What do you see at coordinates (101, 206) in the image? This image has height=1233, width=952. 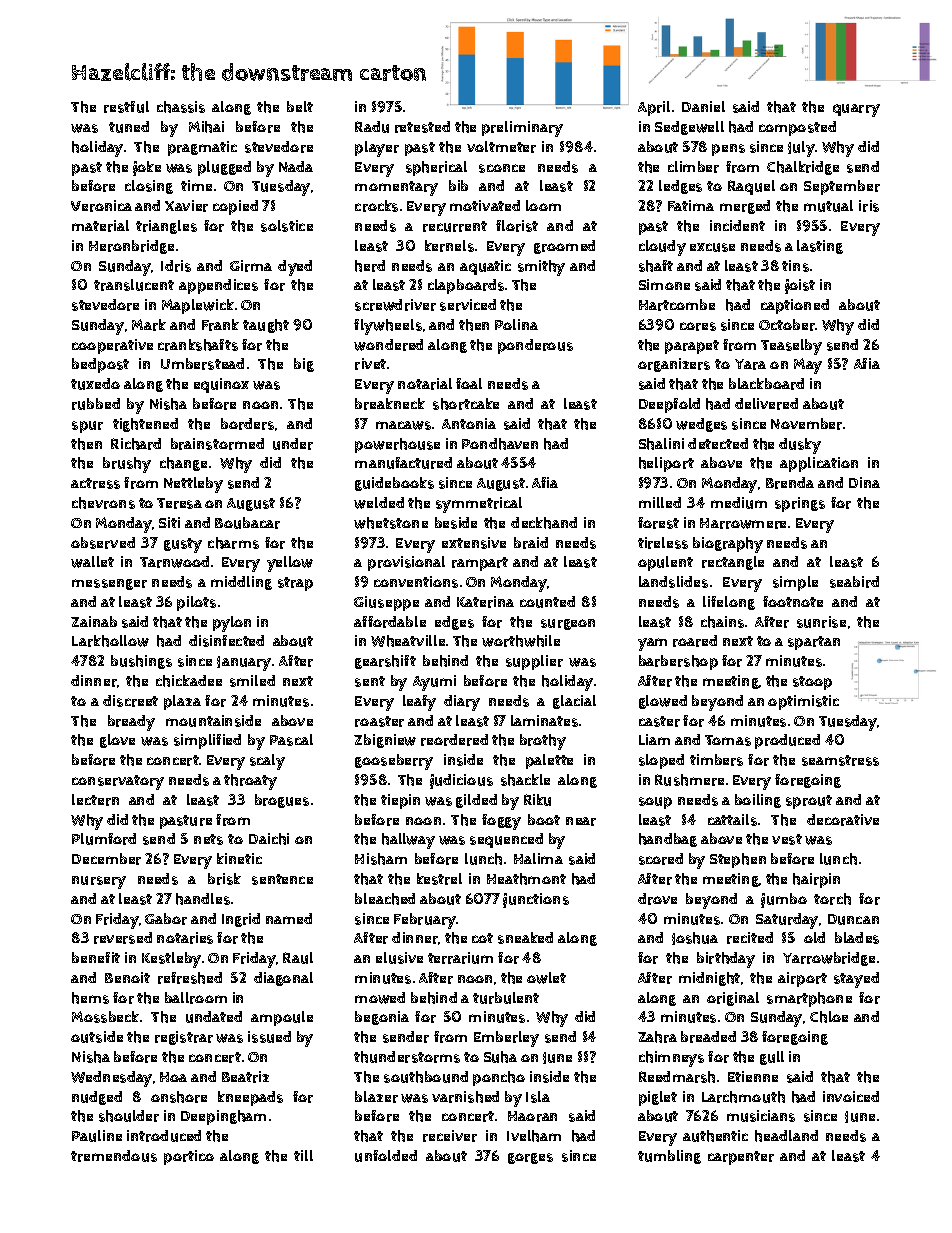 I see `Veronica` at bounding box center [101, 206].
